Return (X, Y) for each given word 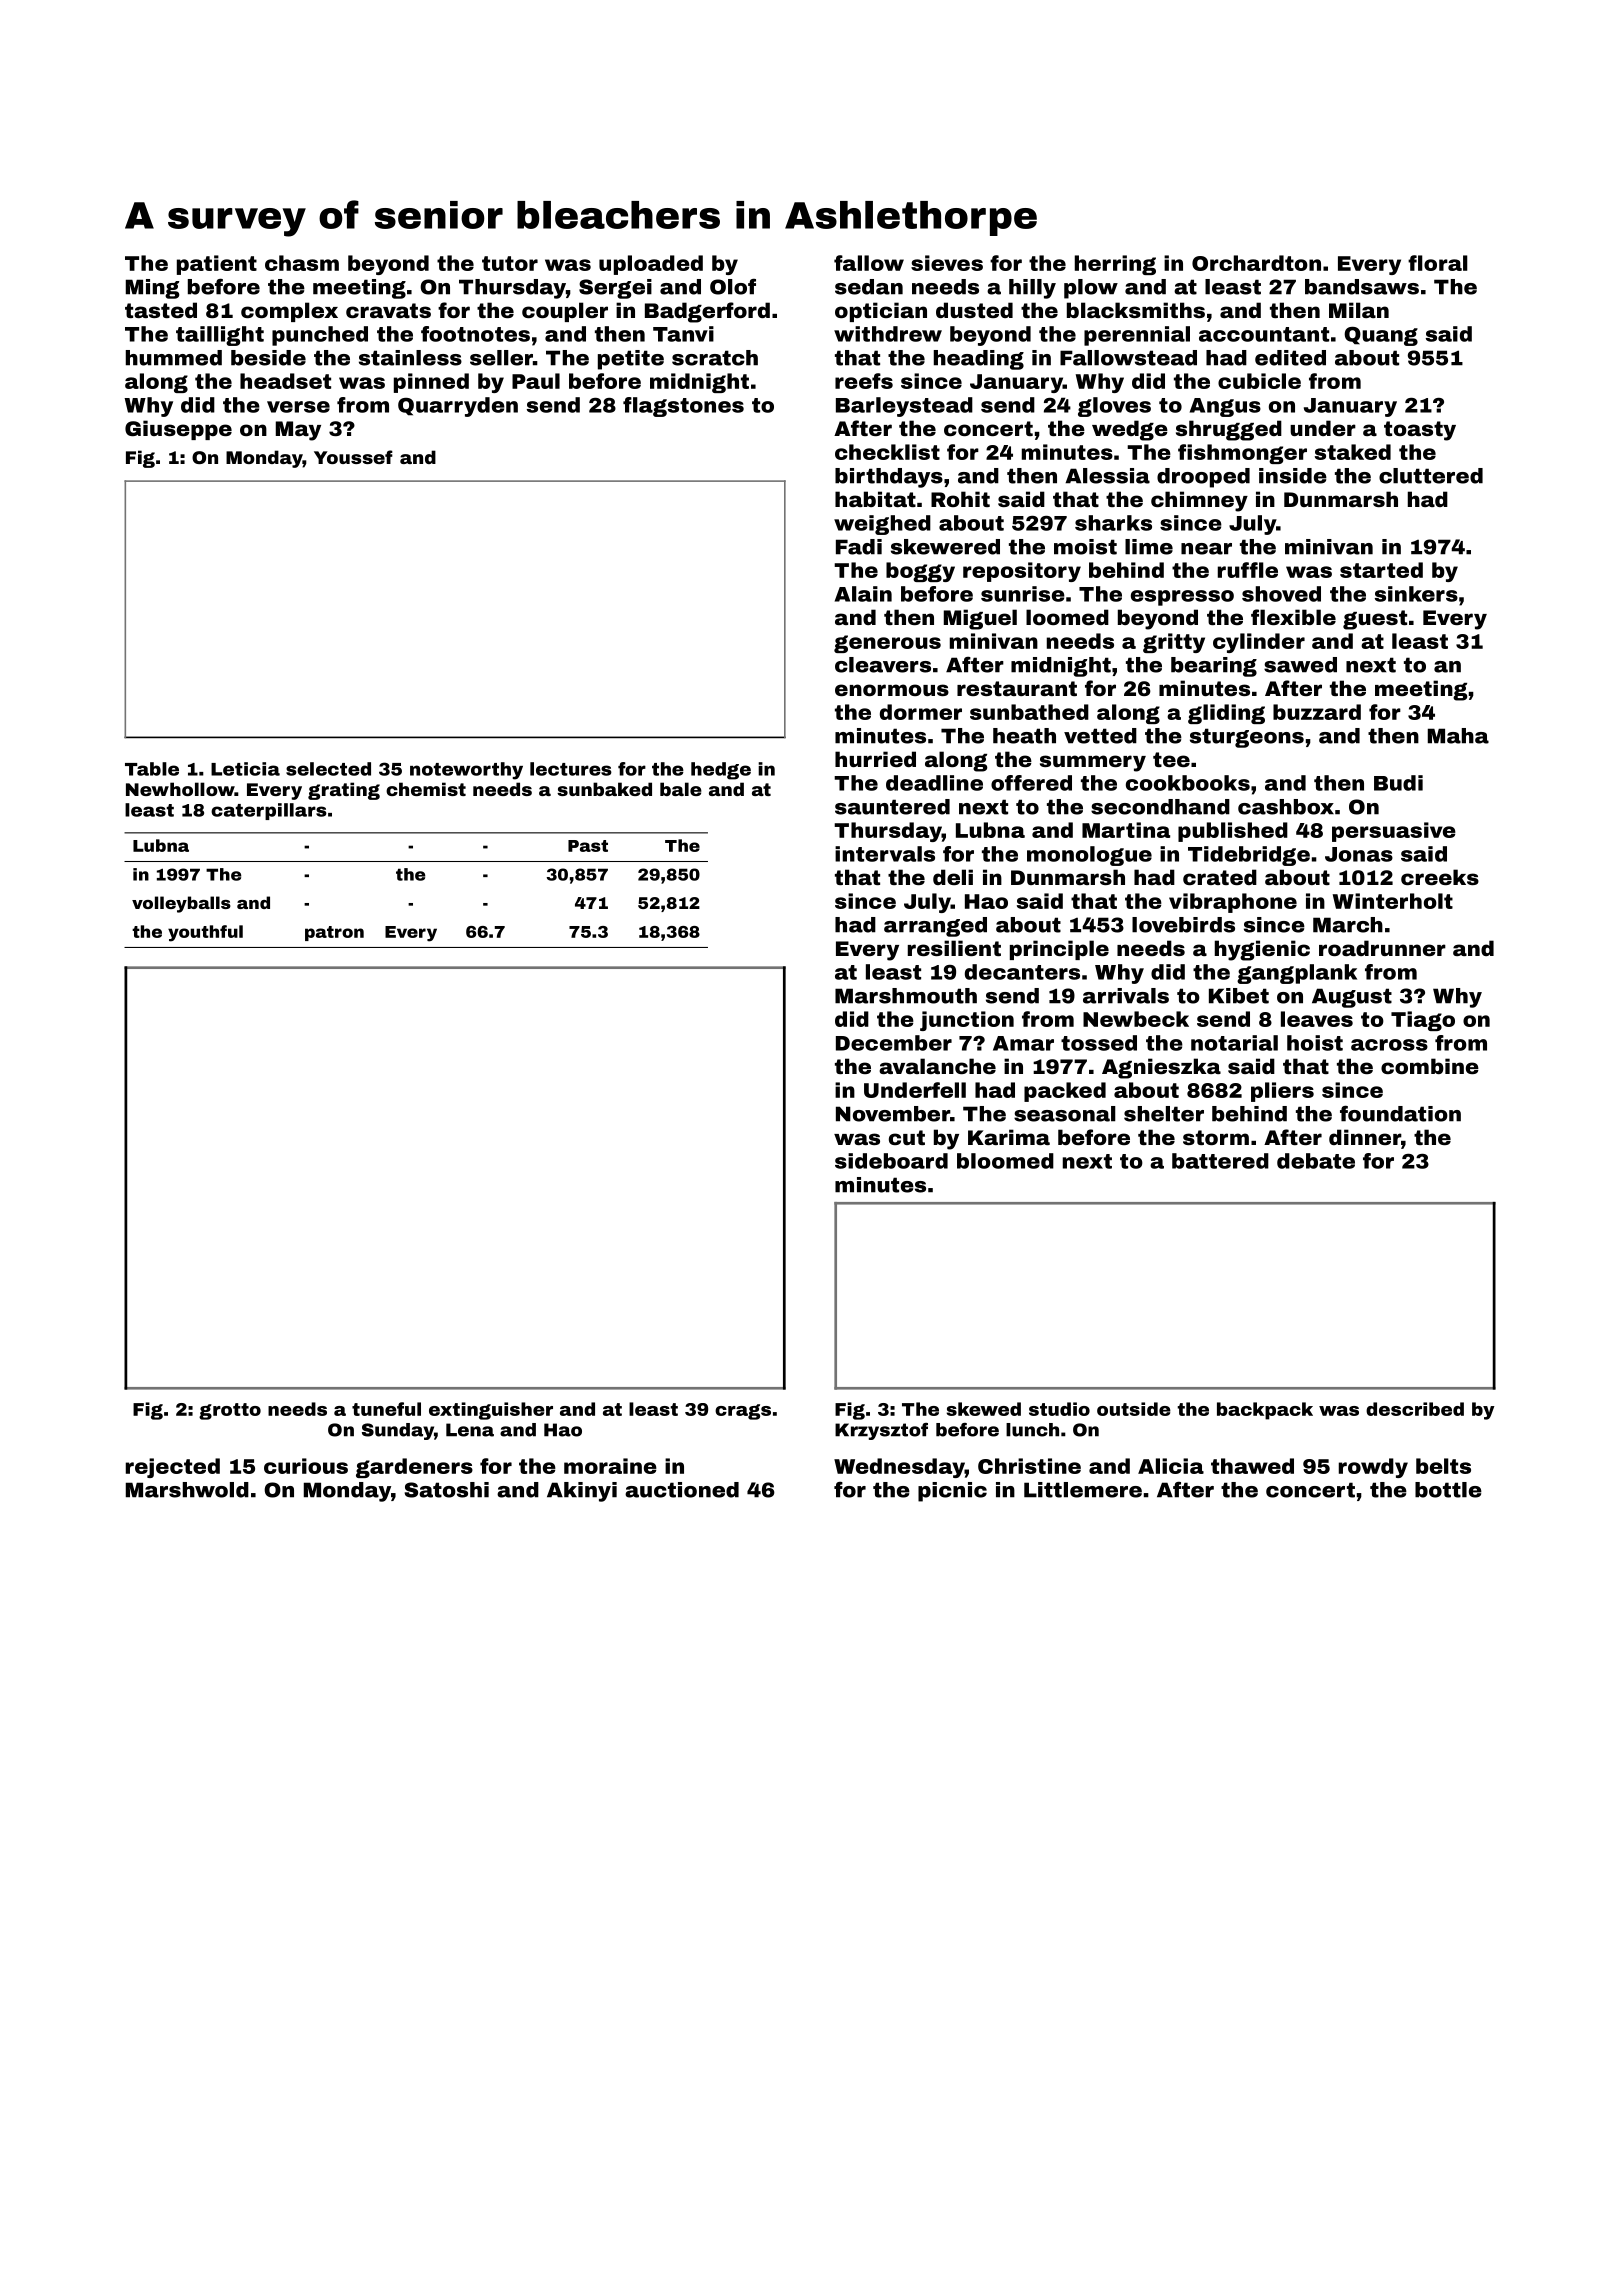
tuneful (386, 1409)
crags (743, 1412)
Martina (1126, 830)
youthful (205, 933)
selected (328, 769)
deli (953, 877)
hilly (1032, 289)
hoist (1315, 1043)
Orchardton (1256, 263)
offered (1031, 783)
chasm (302, 263)
